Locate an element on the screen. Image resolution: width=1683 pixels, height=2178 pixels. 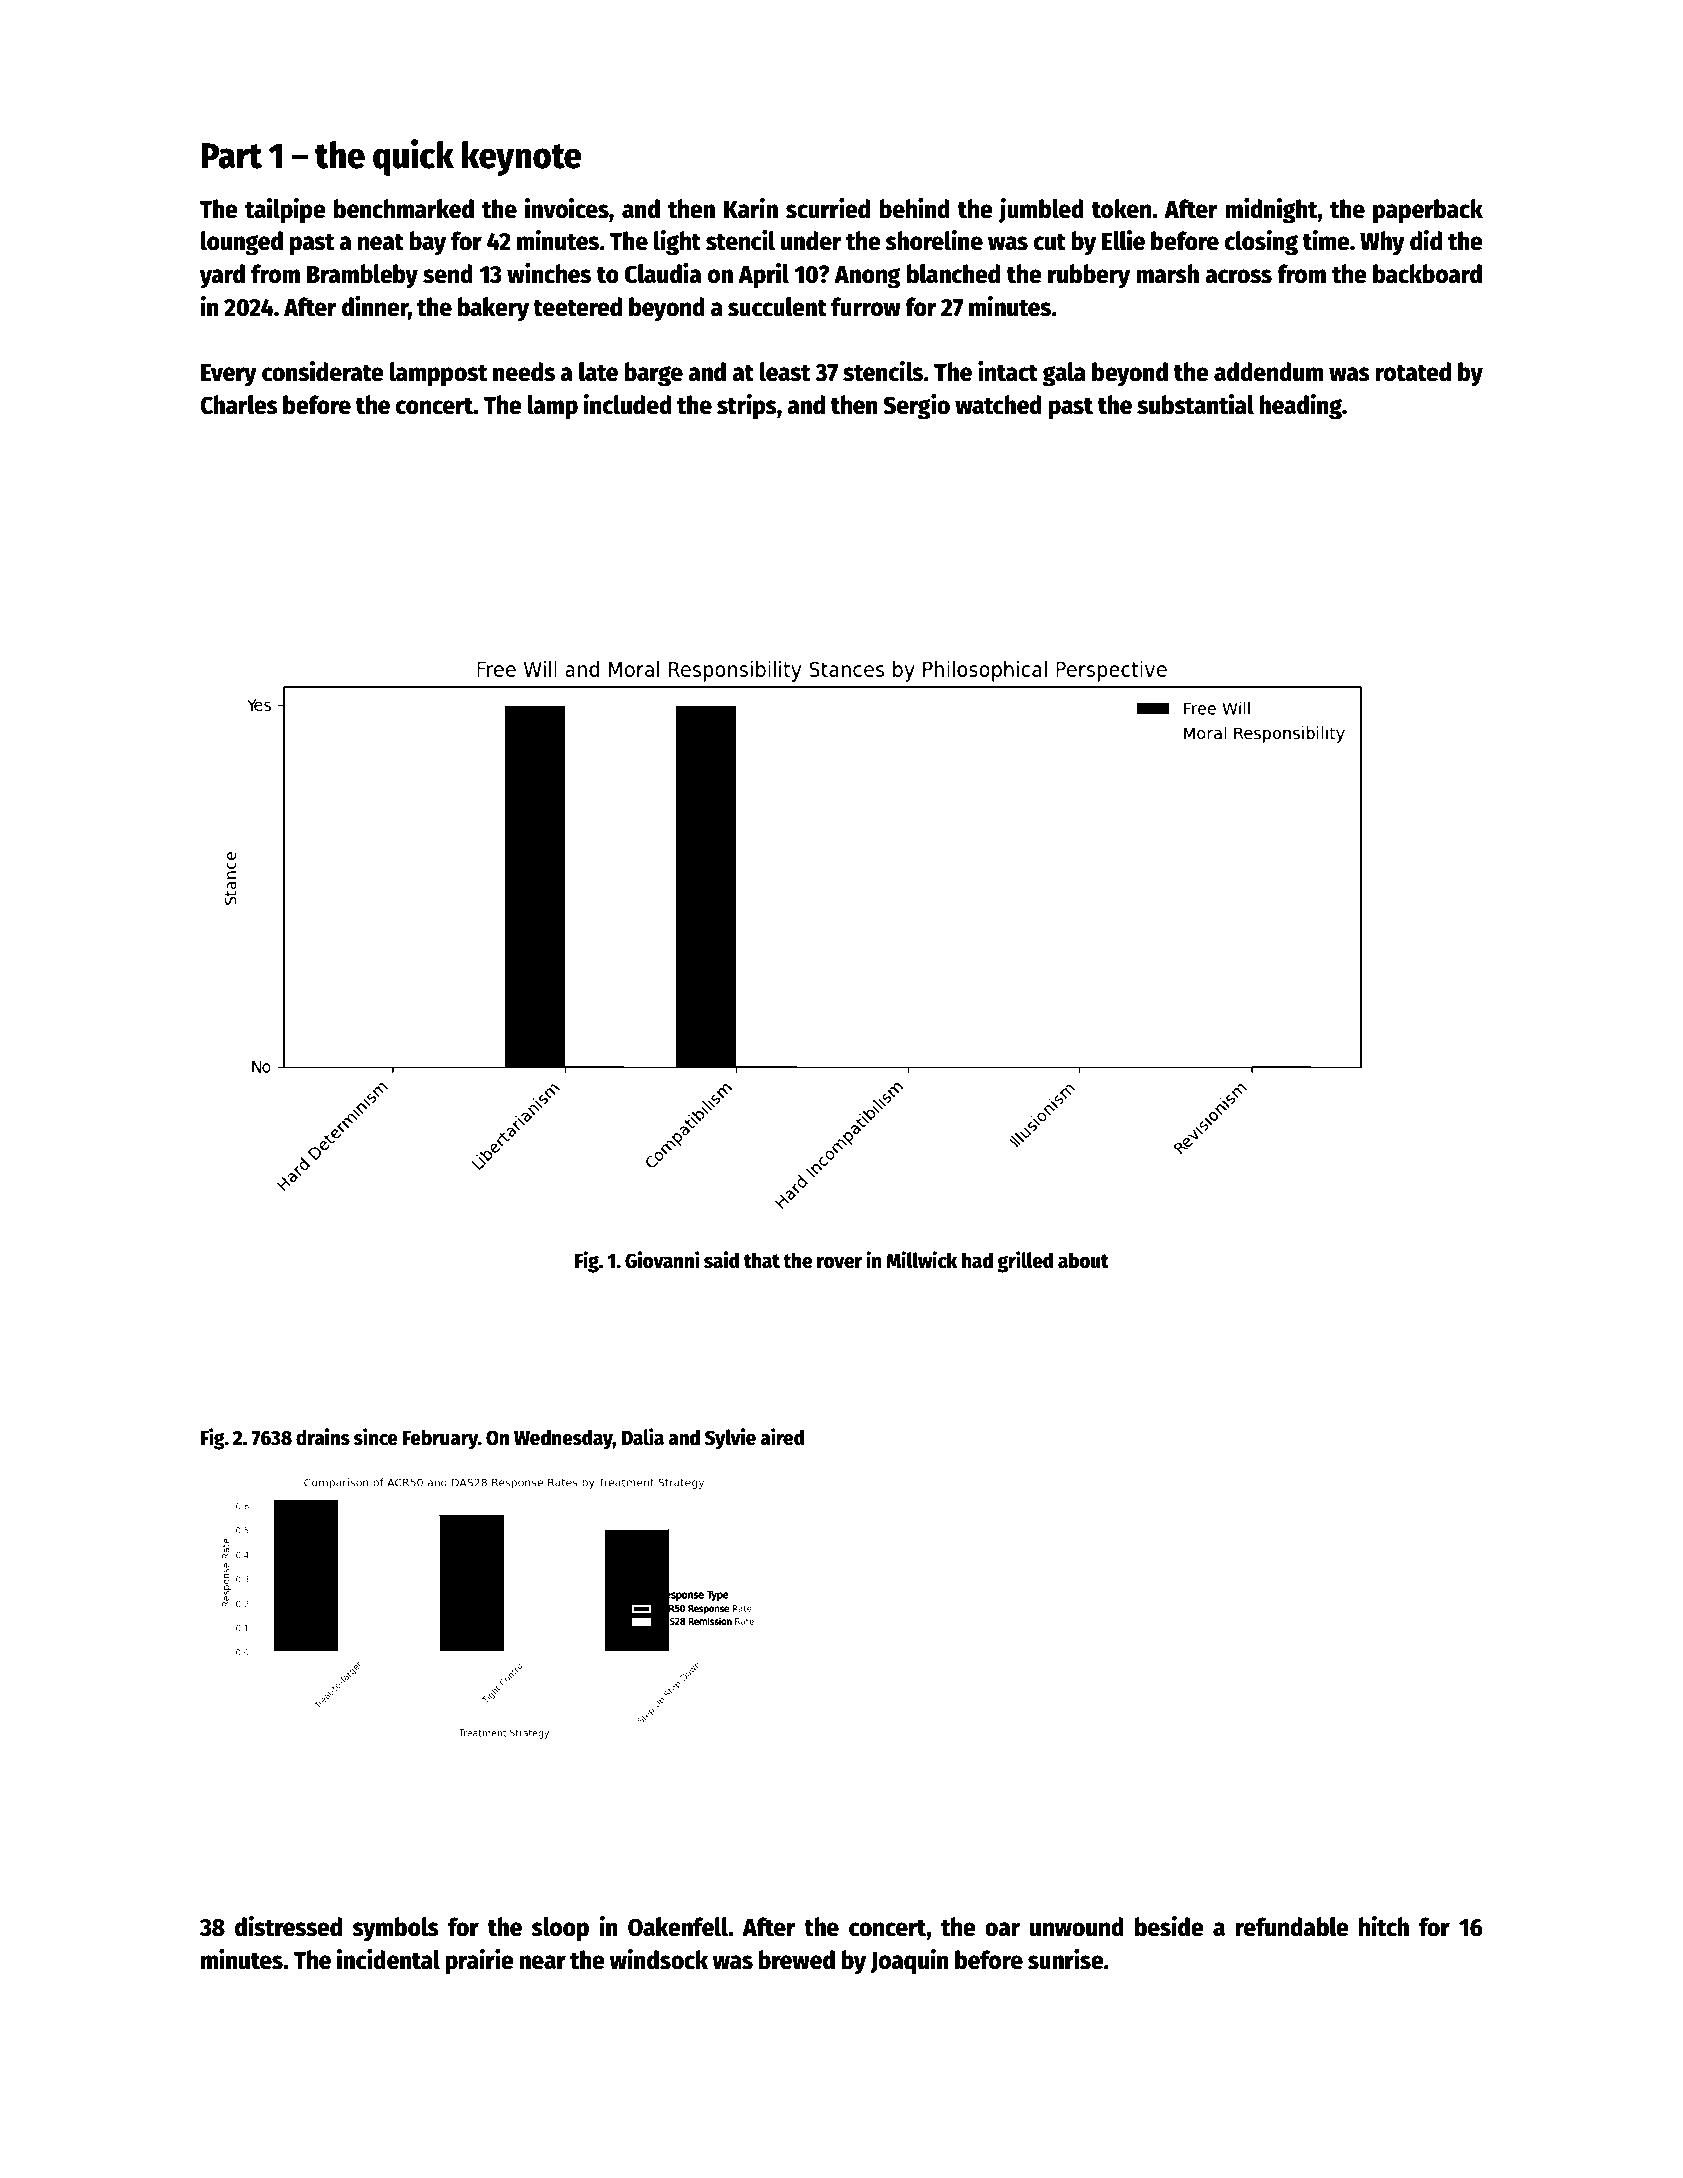
hitch is located at coordinates (1384, 1926).
